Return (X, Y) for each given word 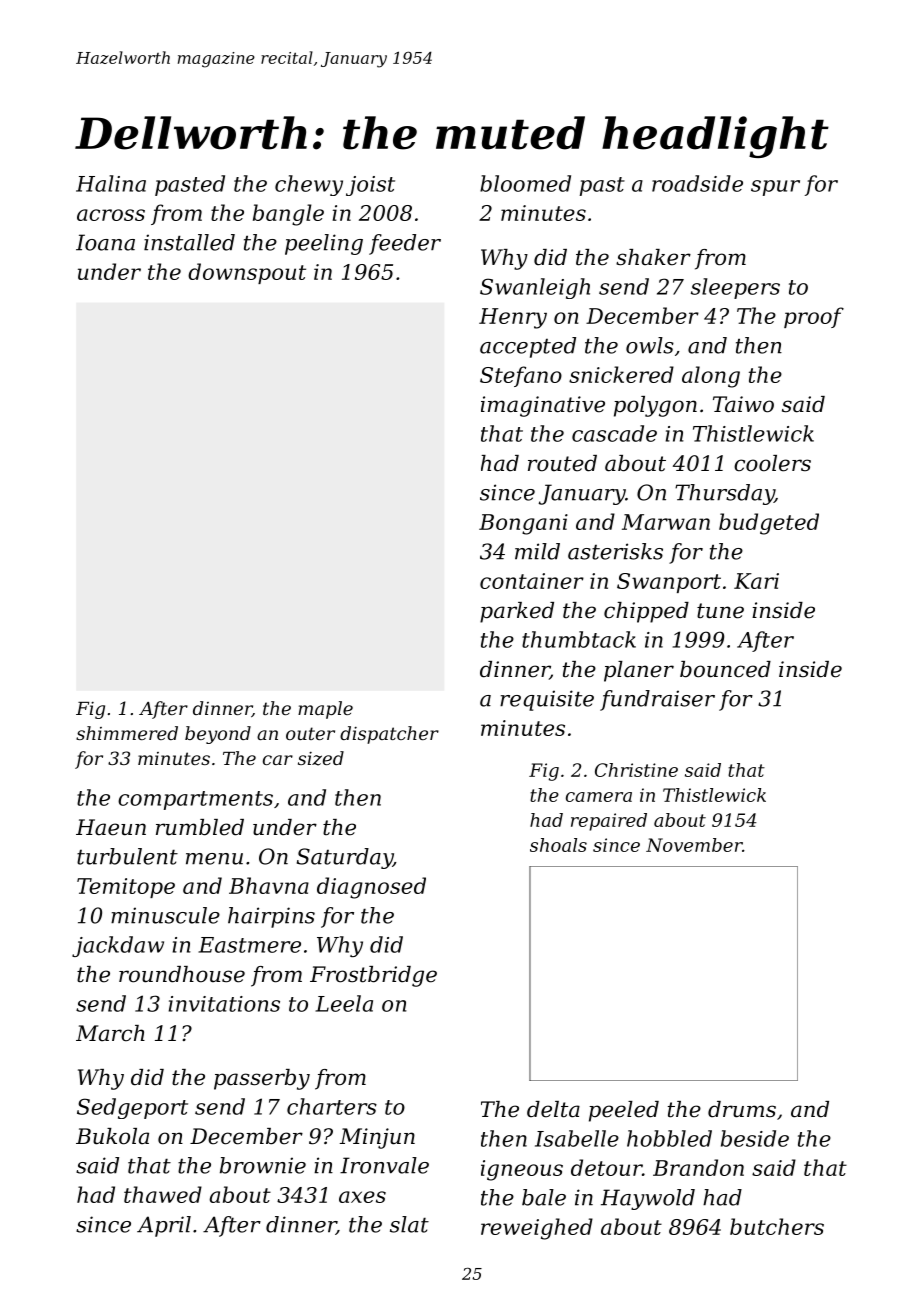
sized (321, 758)
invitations (224, 1004)
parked (517, 612)
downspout (247, 273)
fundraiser (657, 700)
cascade (614, 433)
